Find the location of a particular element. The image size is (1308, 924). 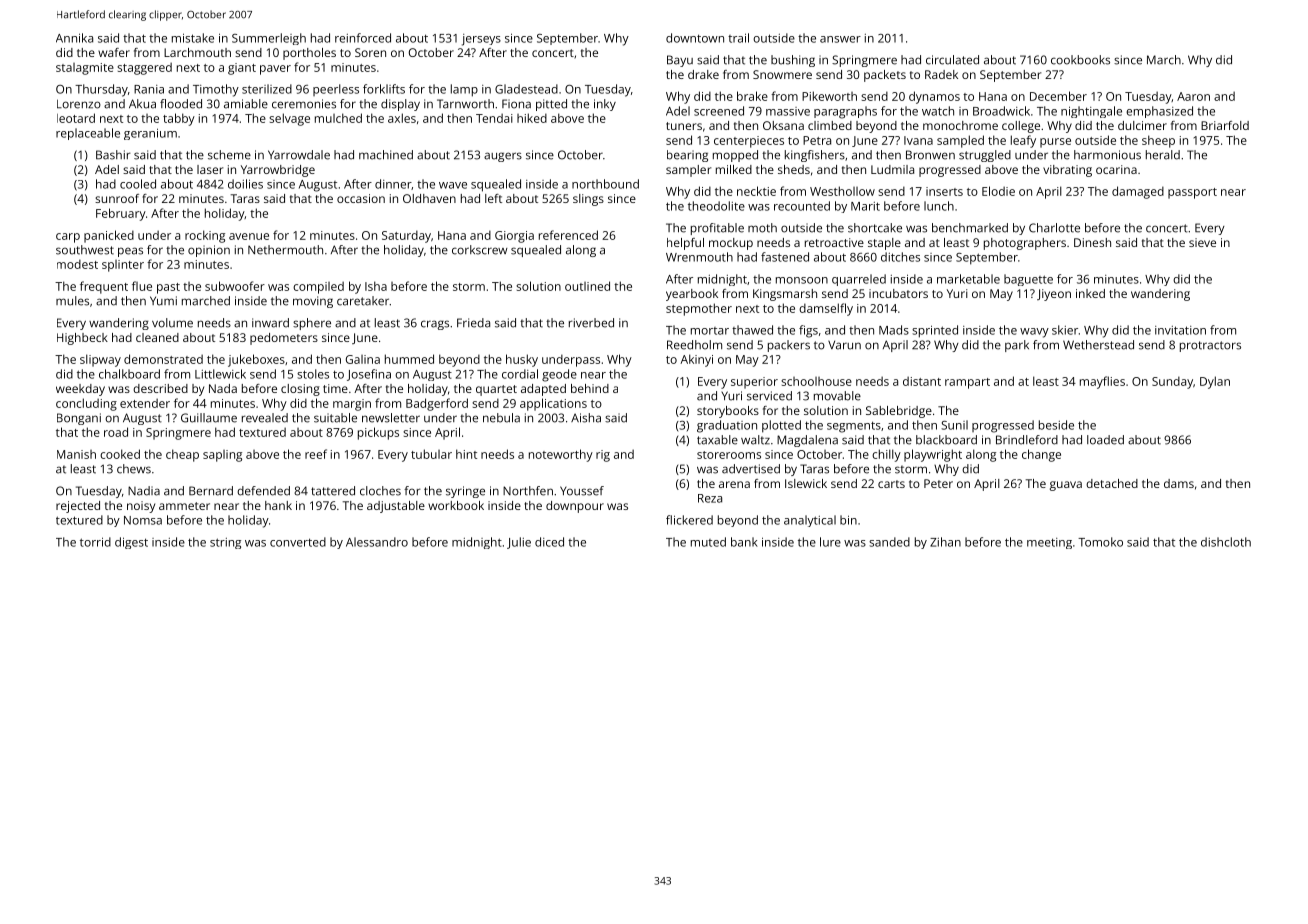

fastened is located at coordinates (785, 257).
